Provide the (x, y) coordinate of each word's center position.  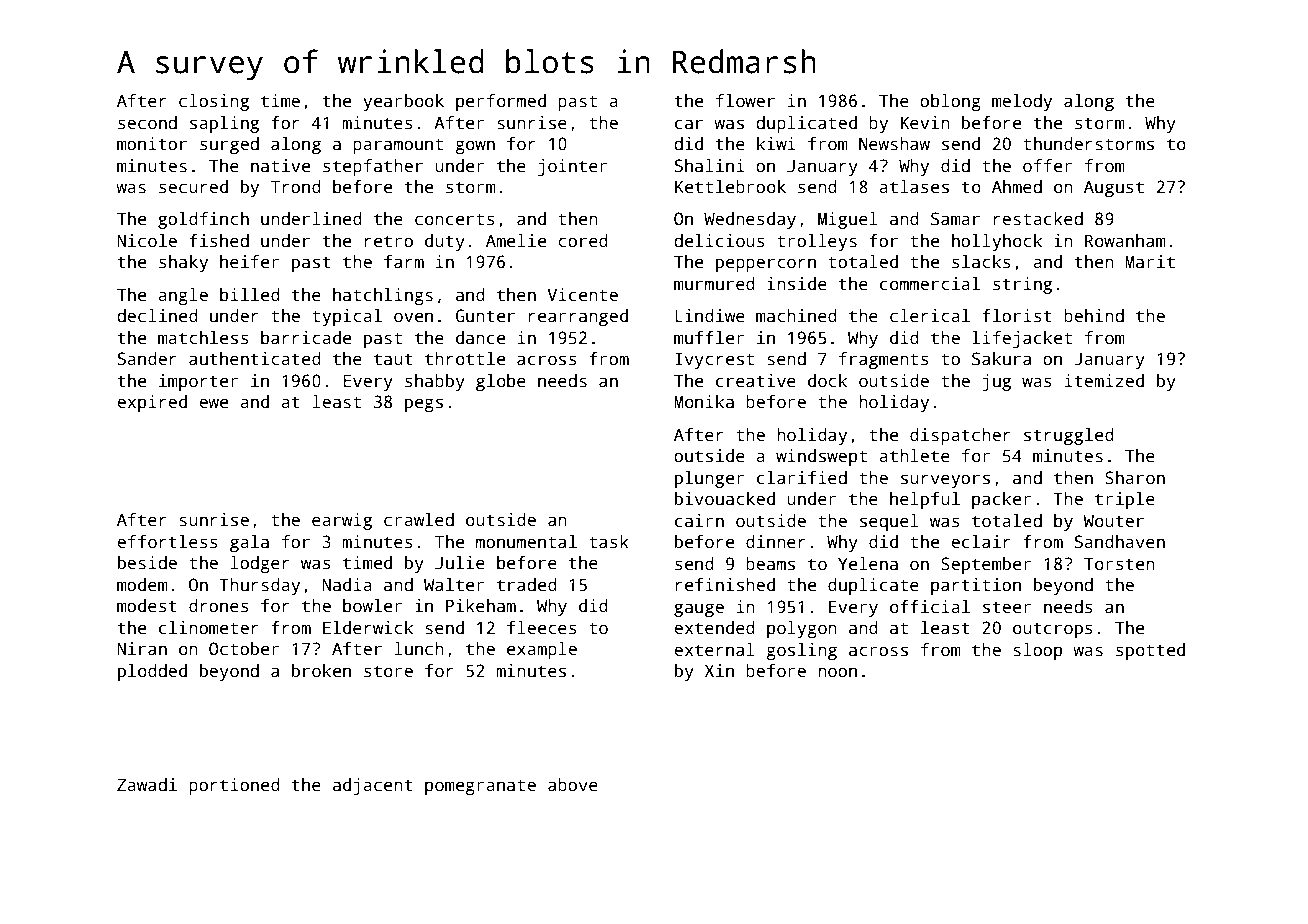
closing (214, 102)
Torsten (1119, 564)
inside (797, 284)
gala (249, 543)
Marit (1150, 262)
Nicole (147, 241)
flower (745, 101)
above (573, 785)
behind (1094, 316)
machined (796, 316)
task (609, 542)
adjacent (373, 786)
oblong (950, 102)
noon (837, 672)
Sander (147, 359)
